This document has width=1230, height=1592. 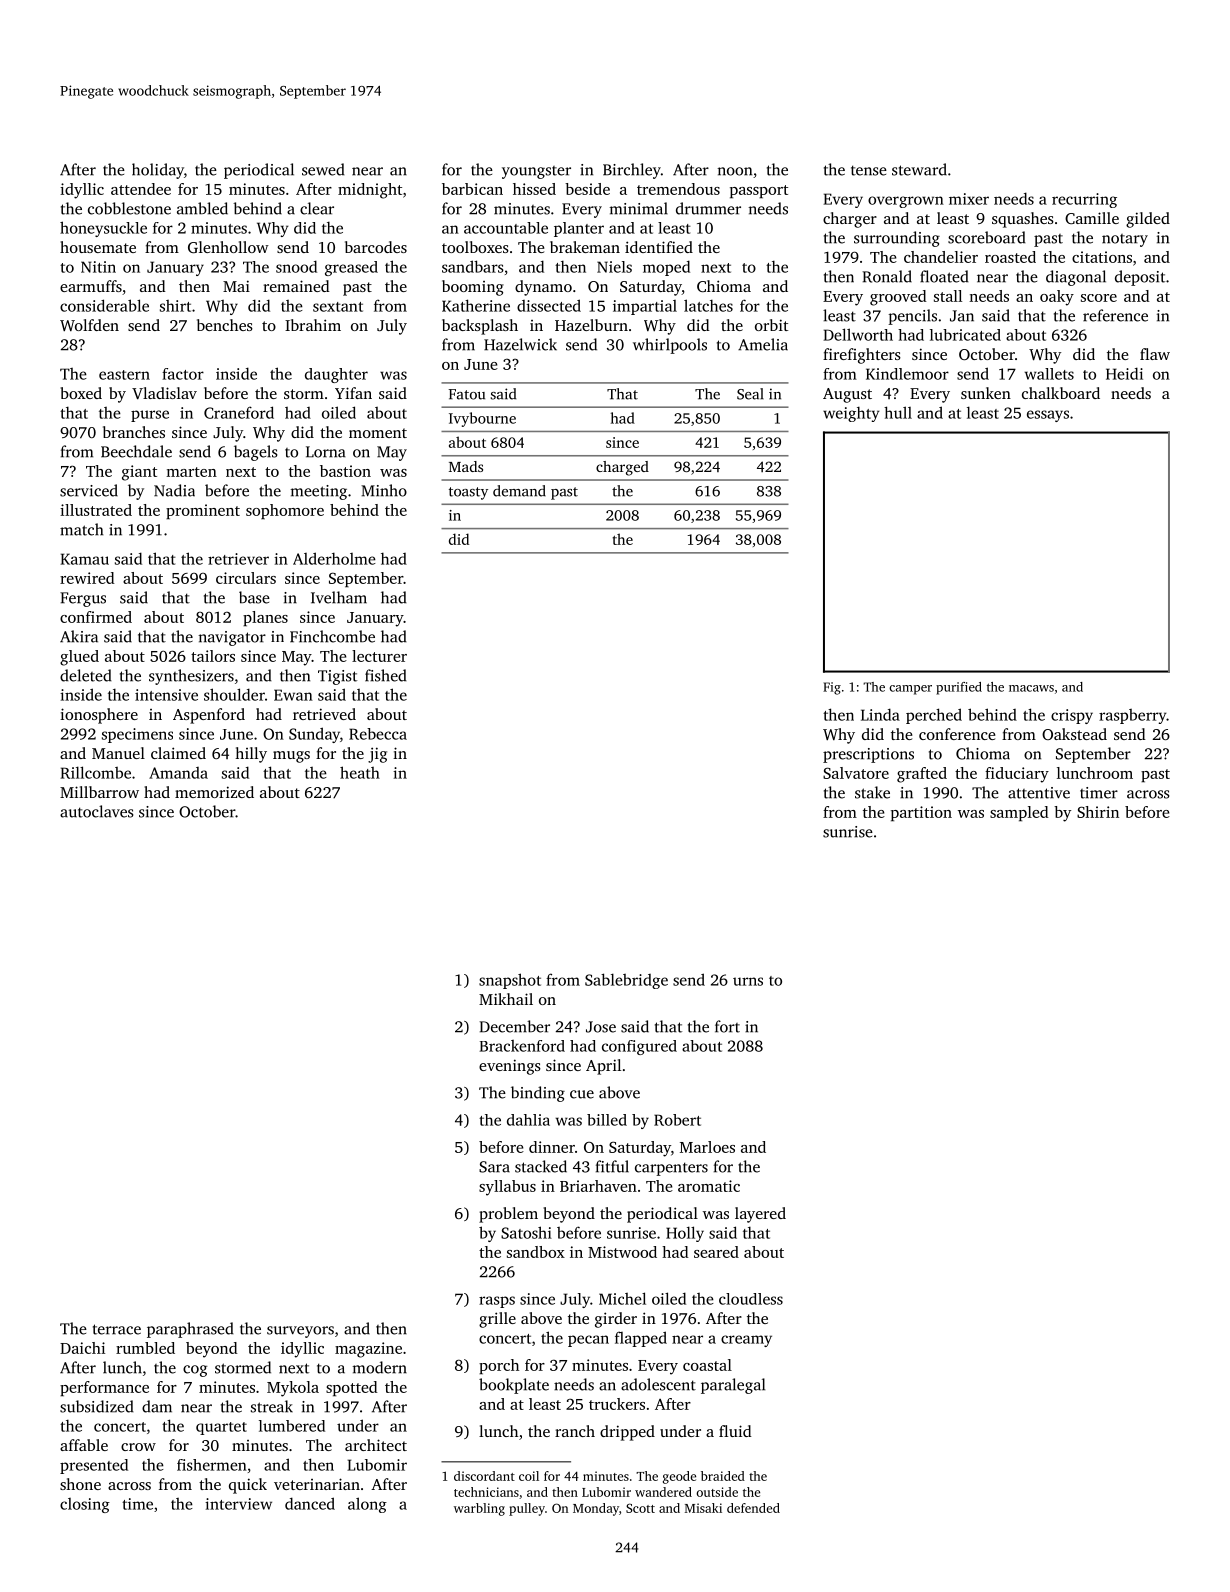 I want to click on autoclaves, so click(x=96, y=811).
